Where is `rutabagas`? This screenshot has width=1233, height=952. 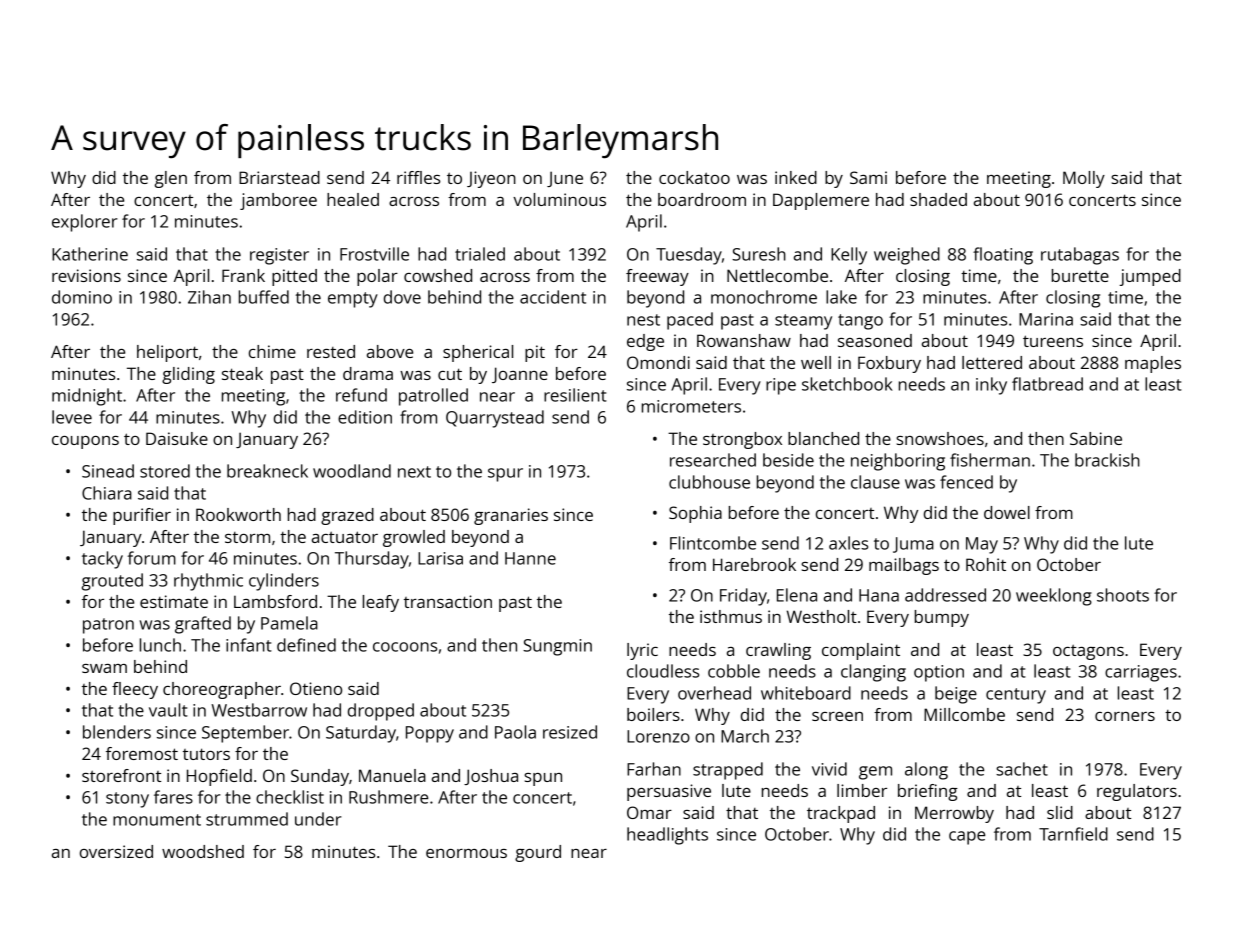
rutabagas is located at coordinates (1080, 256).
